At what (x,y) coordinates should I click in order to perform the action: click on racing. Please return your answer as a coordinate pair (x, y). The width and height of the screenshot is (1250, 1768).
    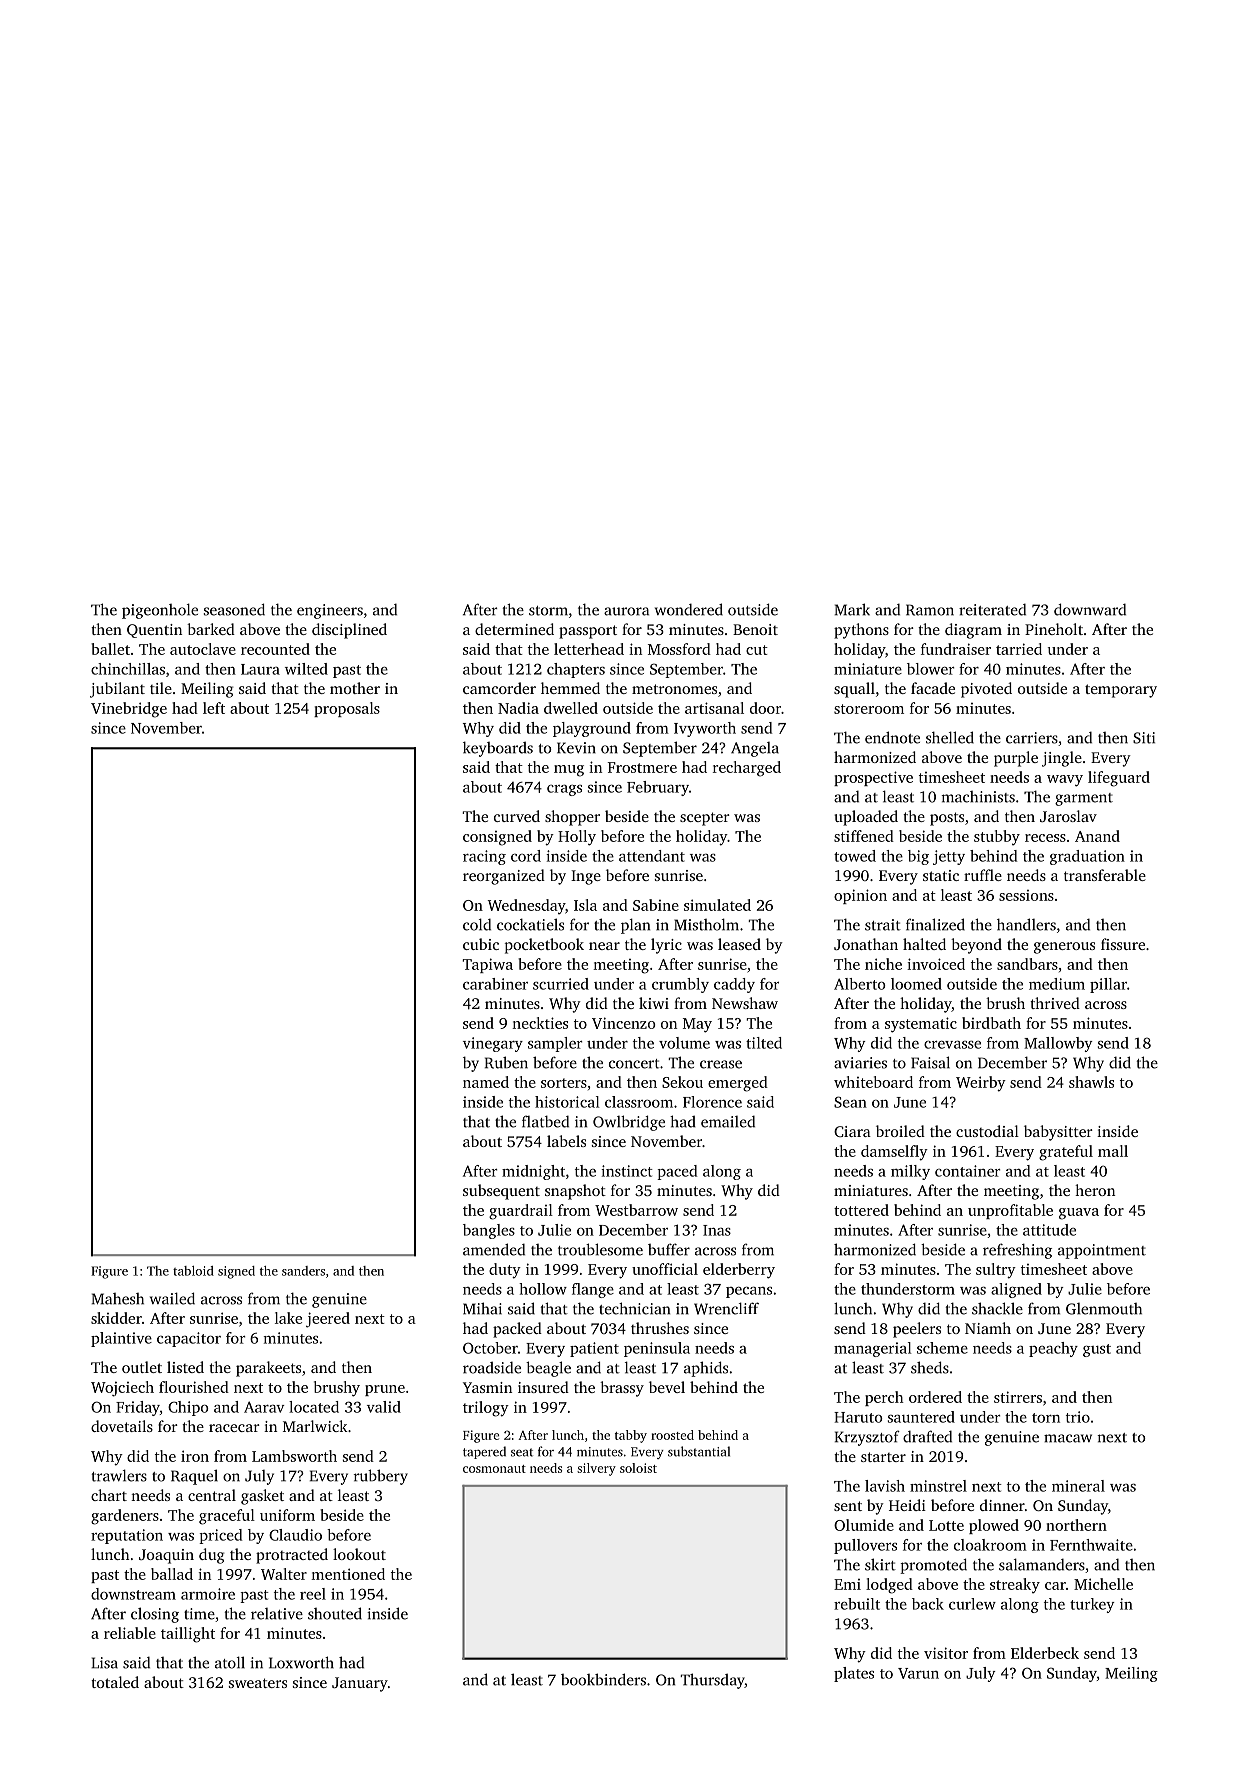
    Looking at the image, I should click on (484, 857).
